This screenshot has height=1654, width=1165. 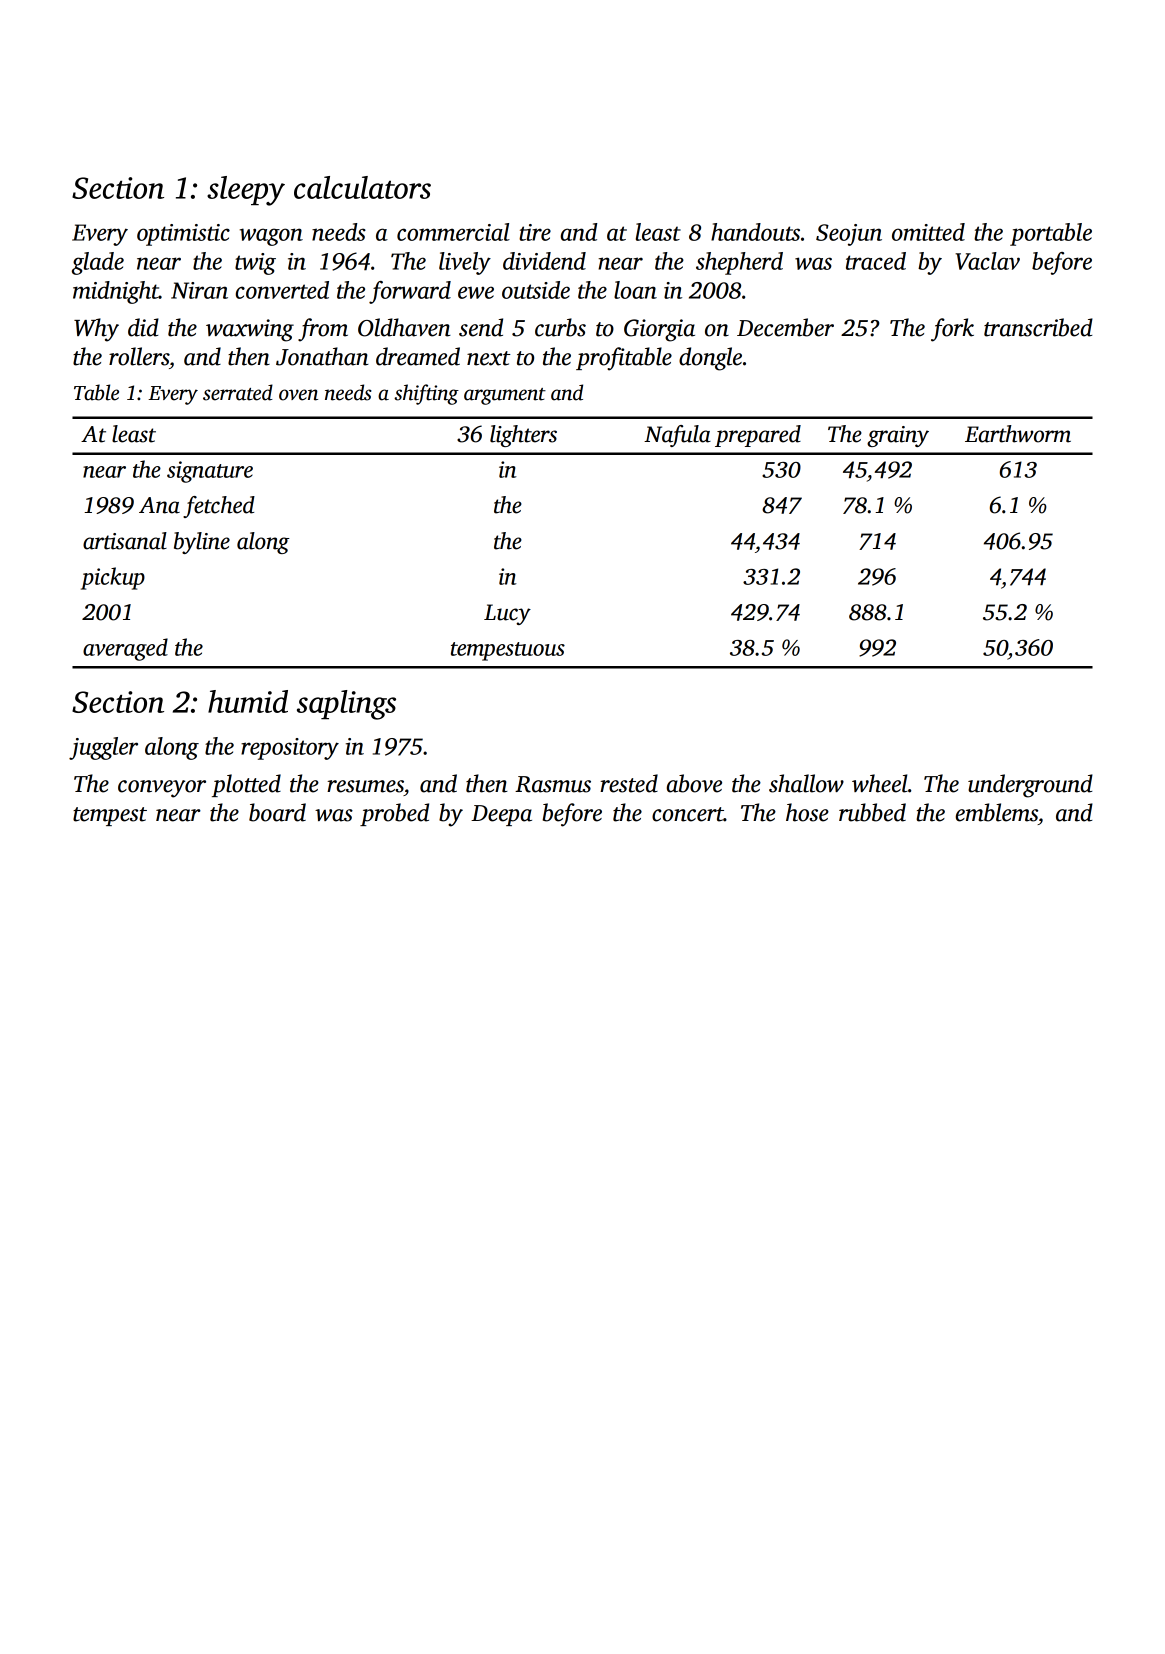 I want to click on signature, so click(x=210, y=472).
